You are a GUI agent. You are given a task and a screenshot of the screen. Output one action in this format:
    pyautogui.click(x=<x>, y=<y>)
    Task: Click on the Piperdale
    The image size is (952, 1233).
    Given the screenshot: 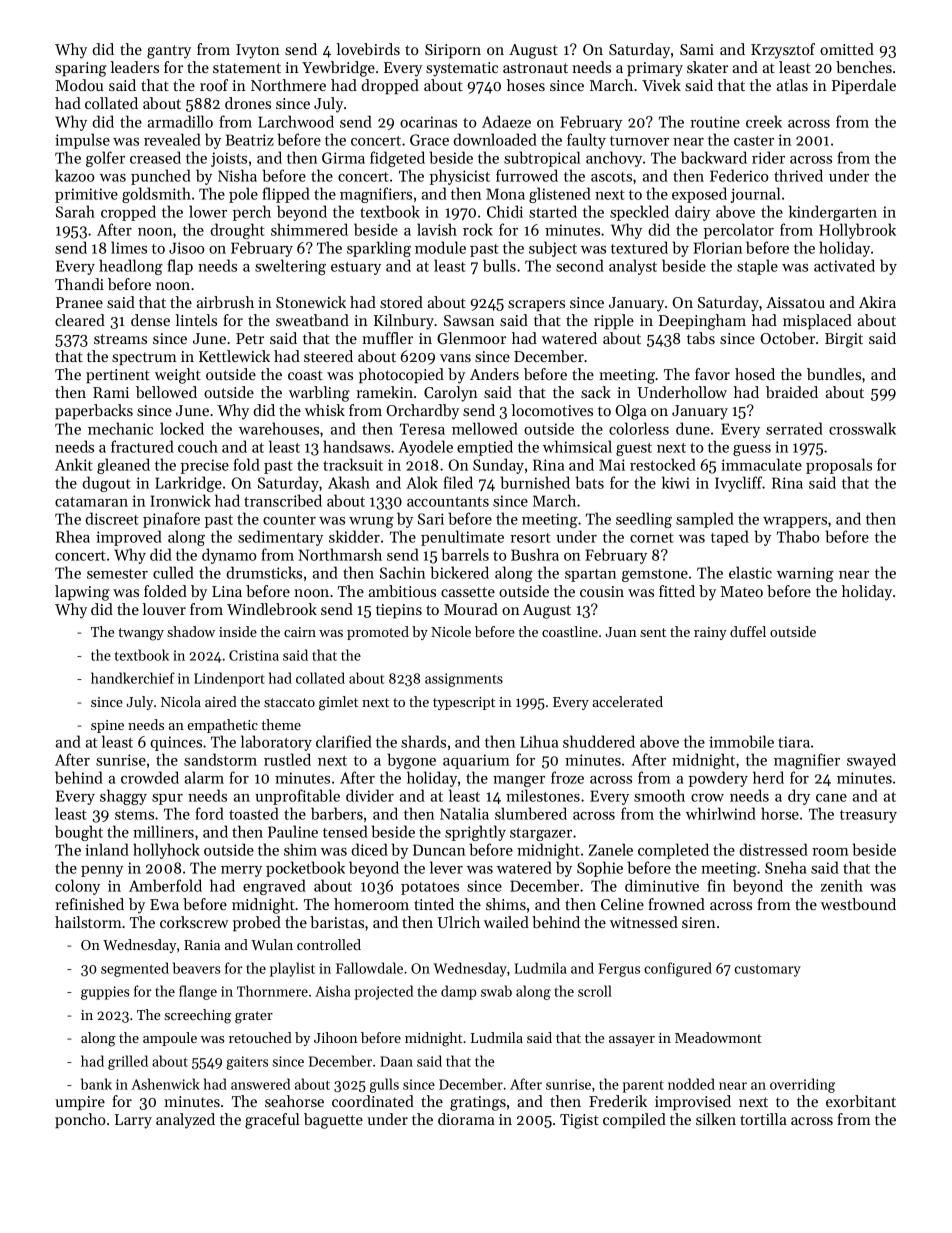 What is the action you would take?
    pyautogui.click(x=864, y=86)
